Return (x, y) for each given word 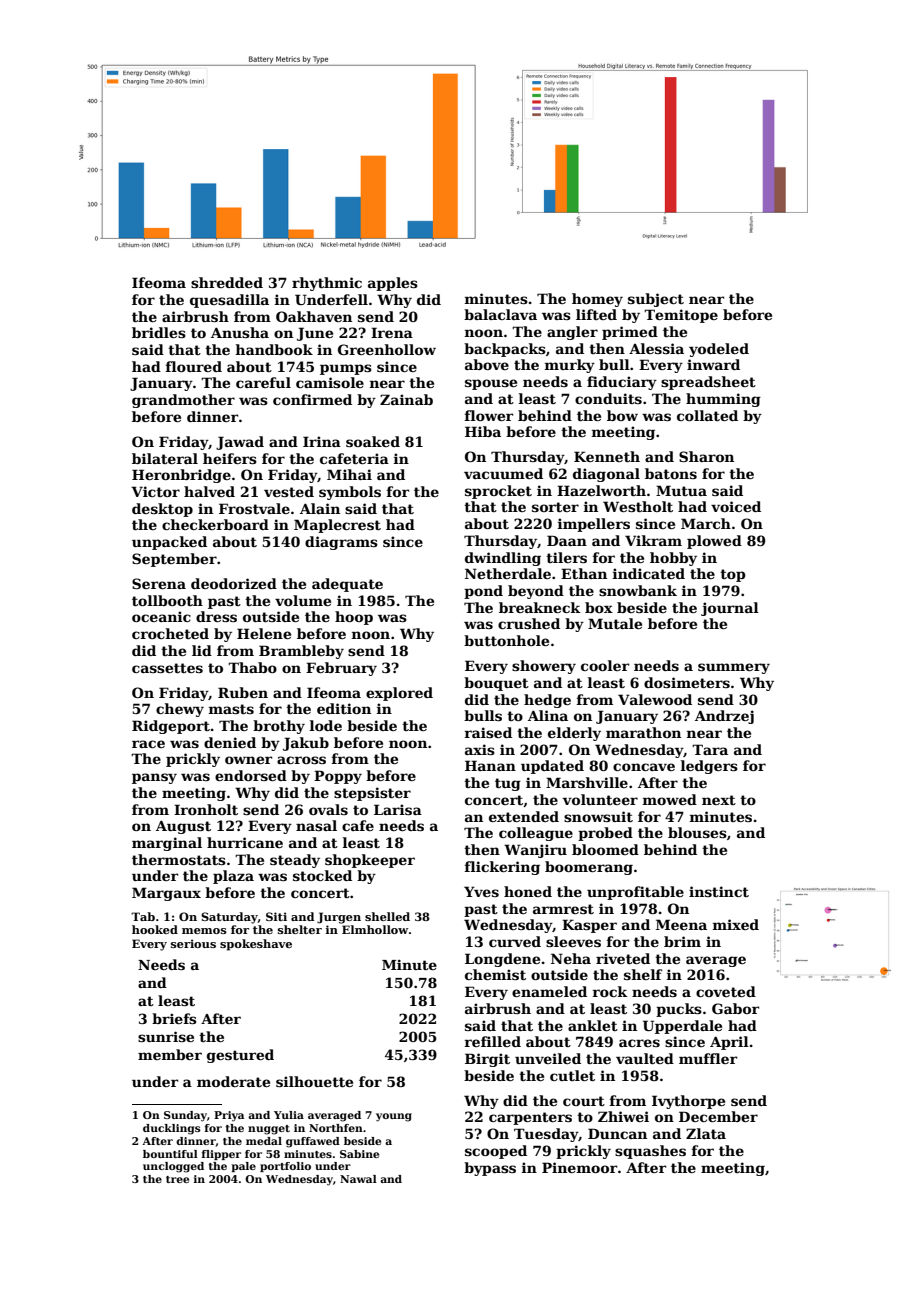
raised (488, 732)
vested (289, 491)
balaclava (500, 314)
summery (734, 668)
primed (630, 333)
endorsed (251, 775)
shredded (227, 282)
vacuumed (503, 473)
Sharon (706, 456)
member (170, 1054)
